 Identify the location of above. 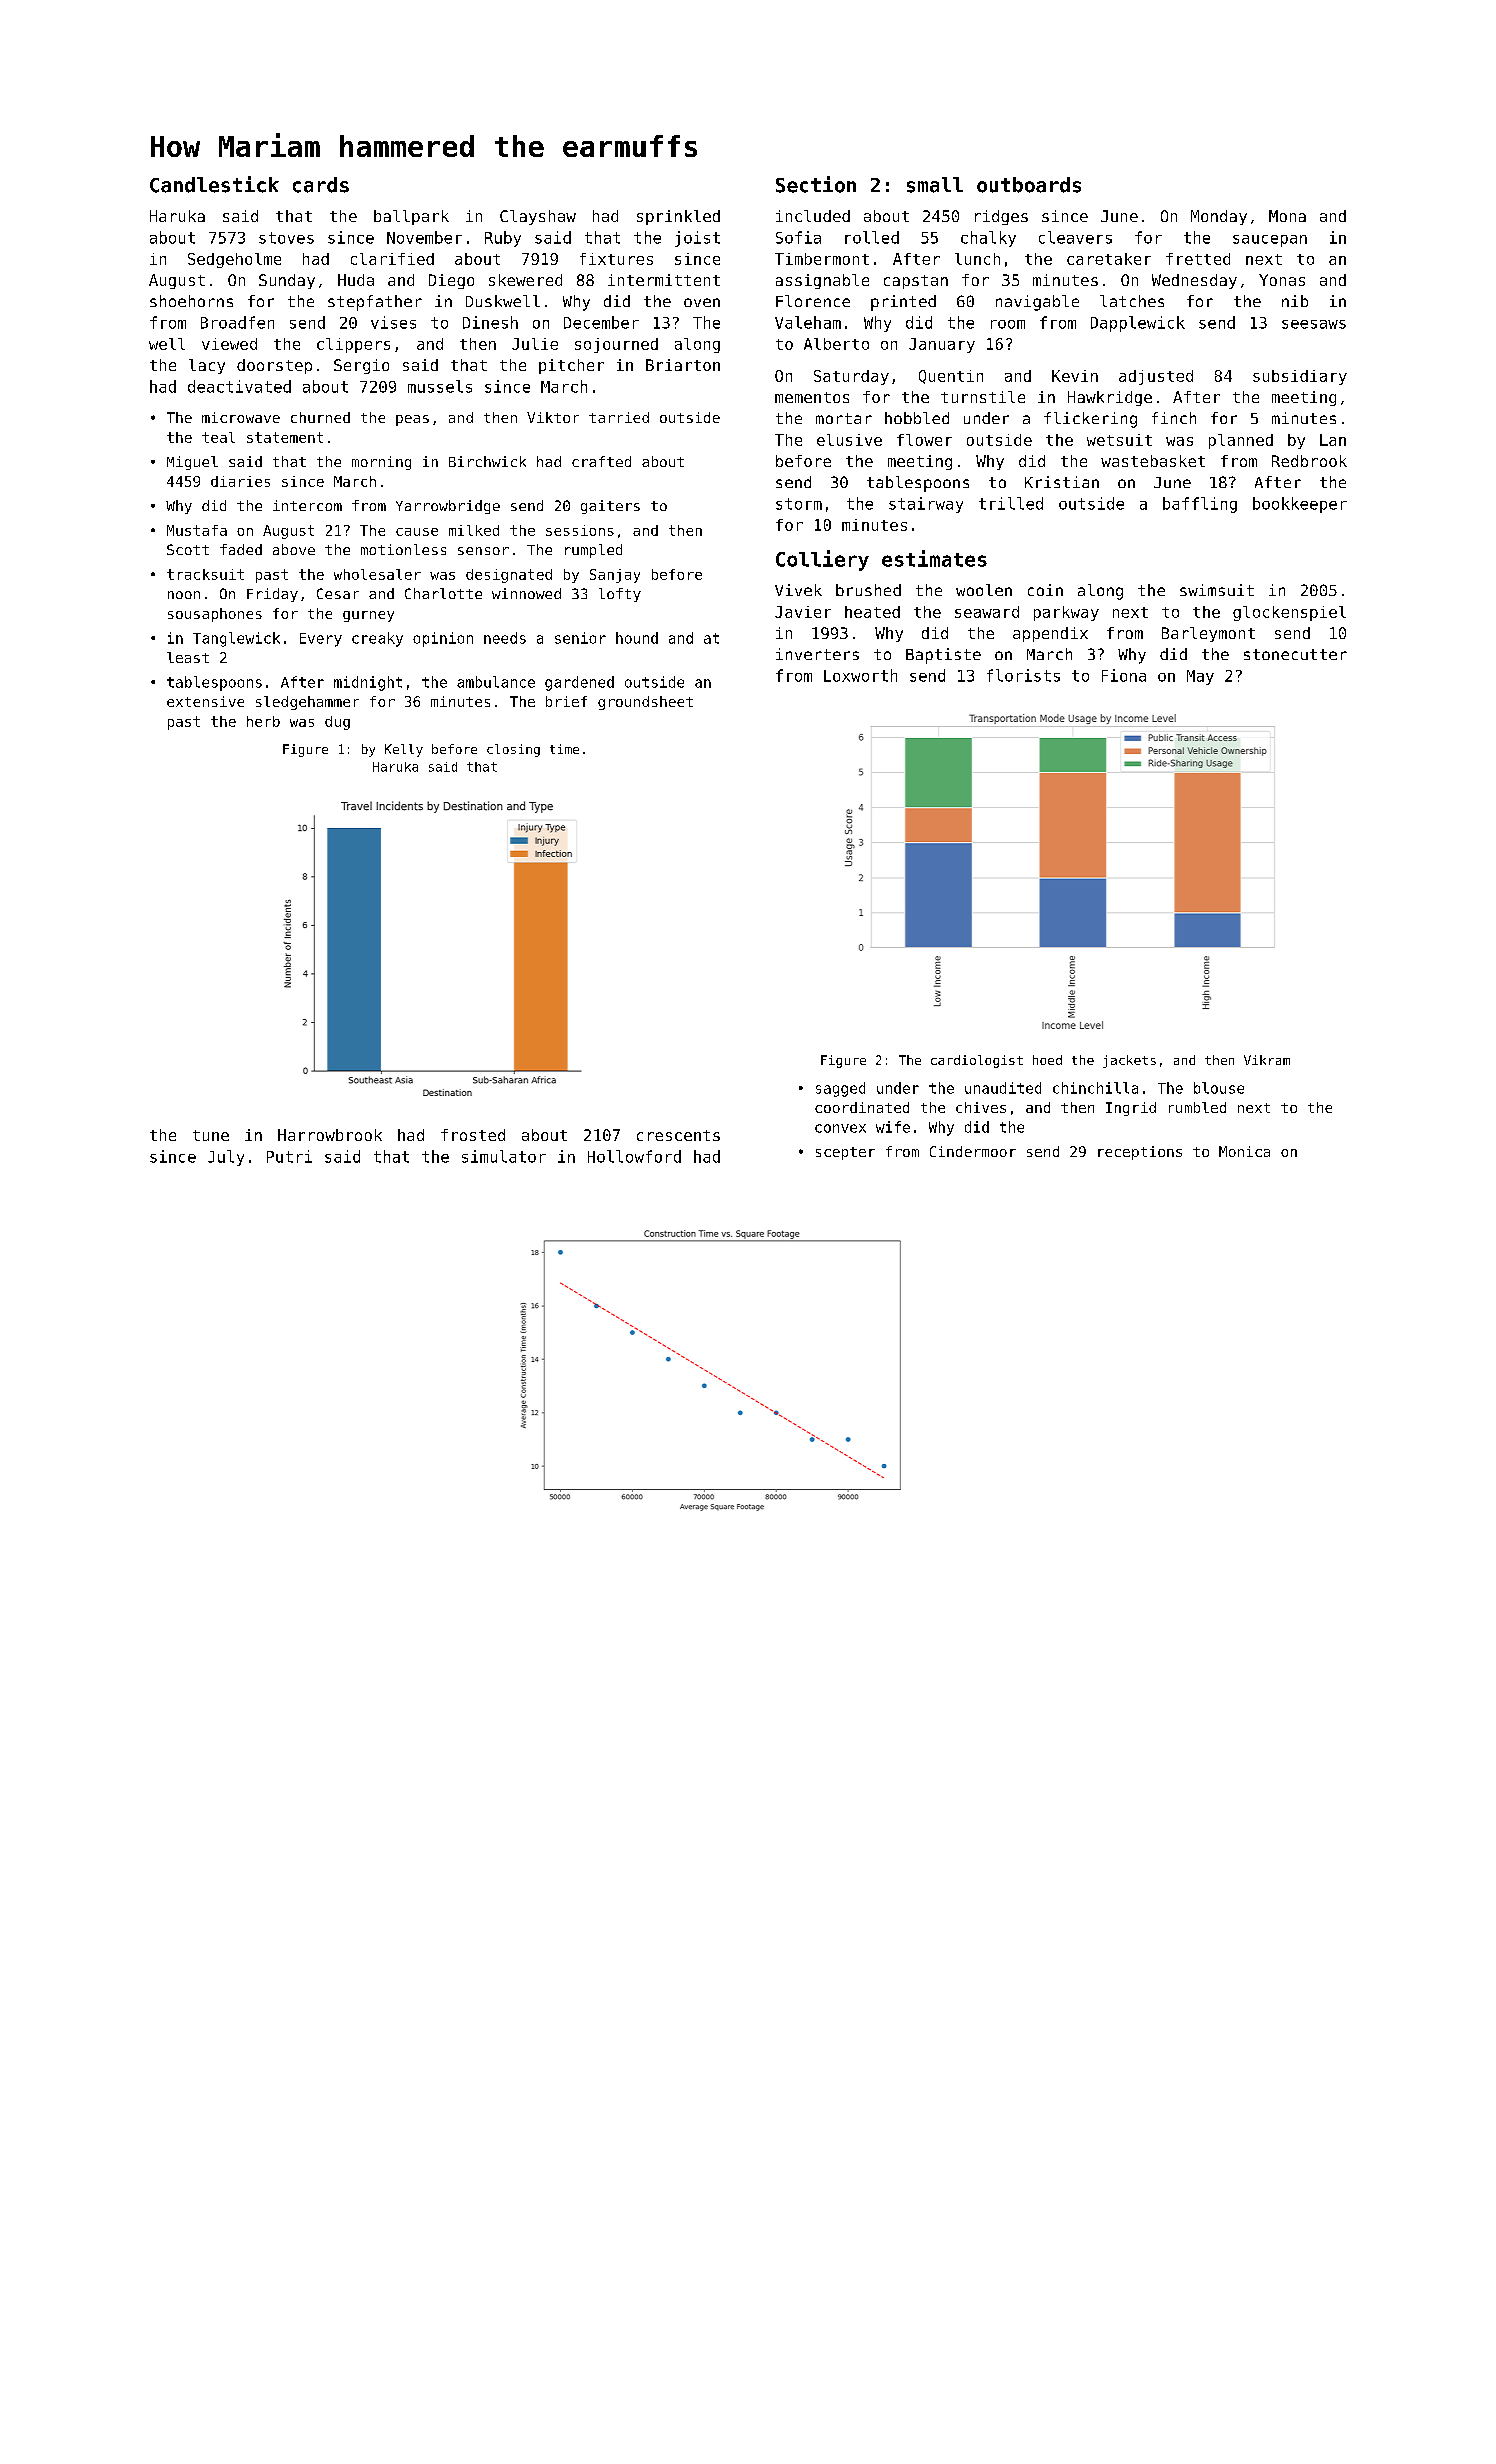
(294, 549).
